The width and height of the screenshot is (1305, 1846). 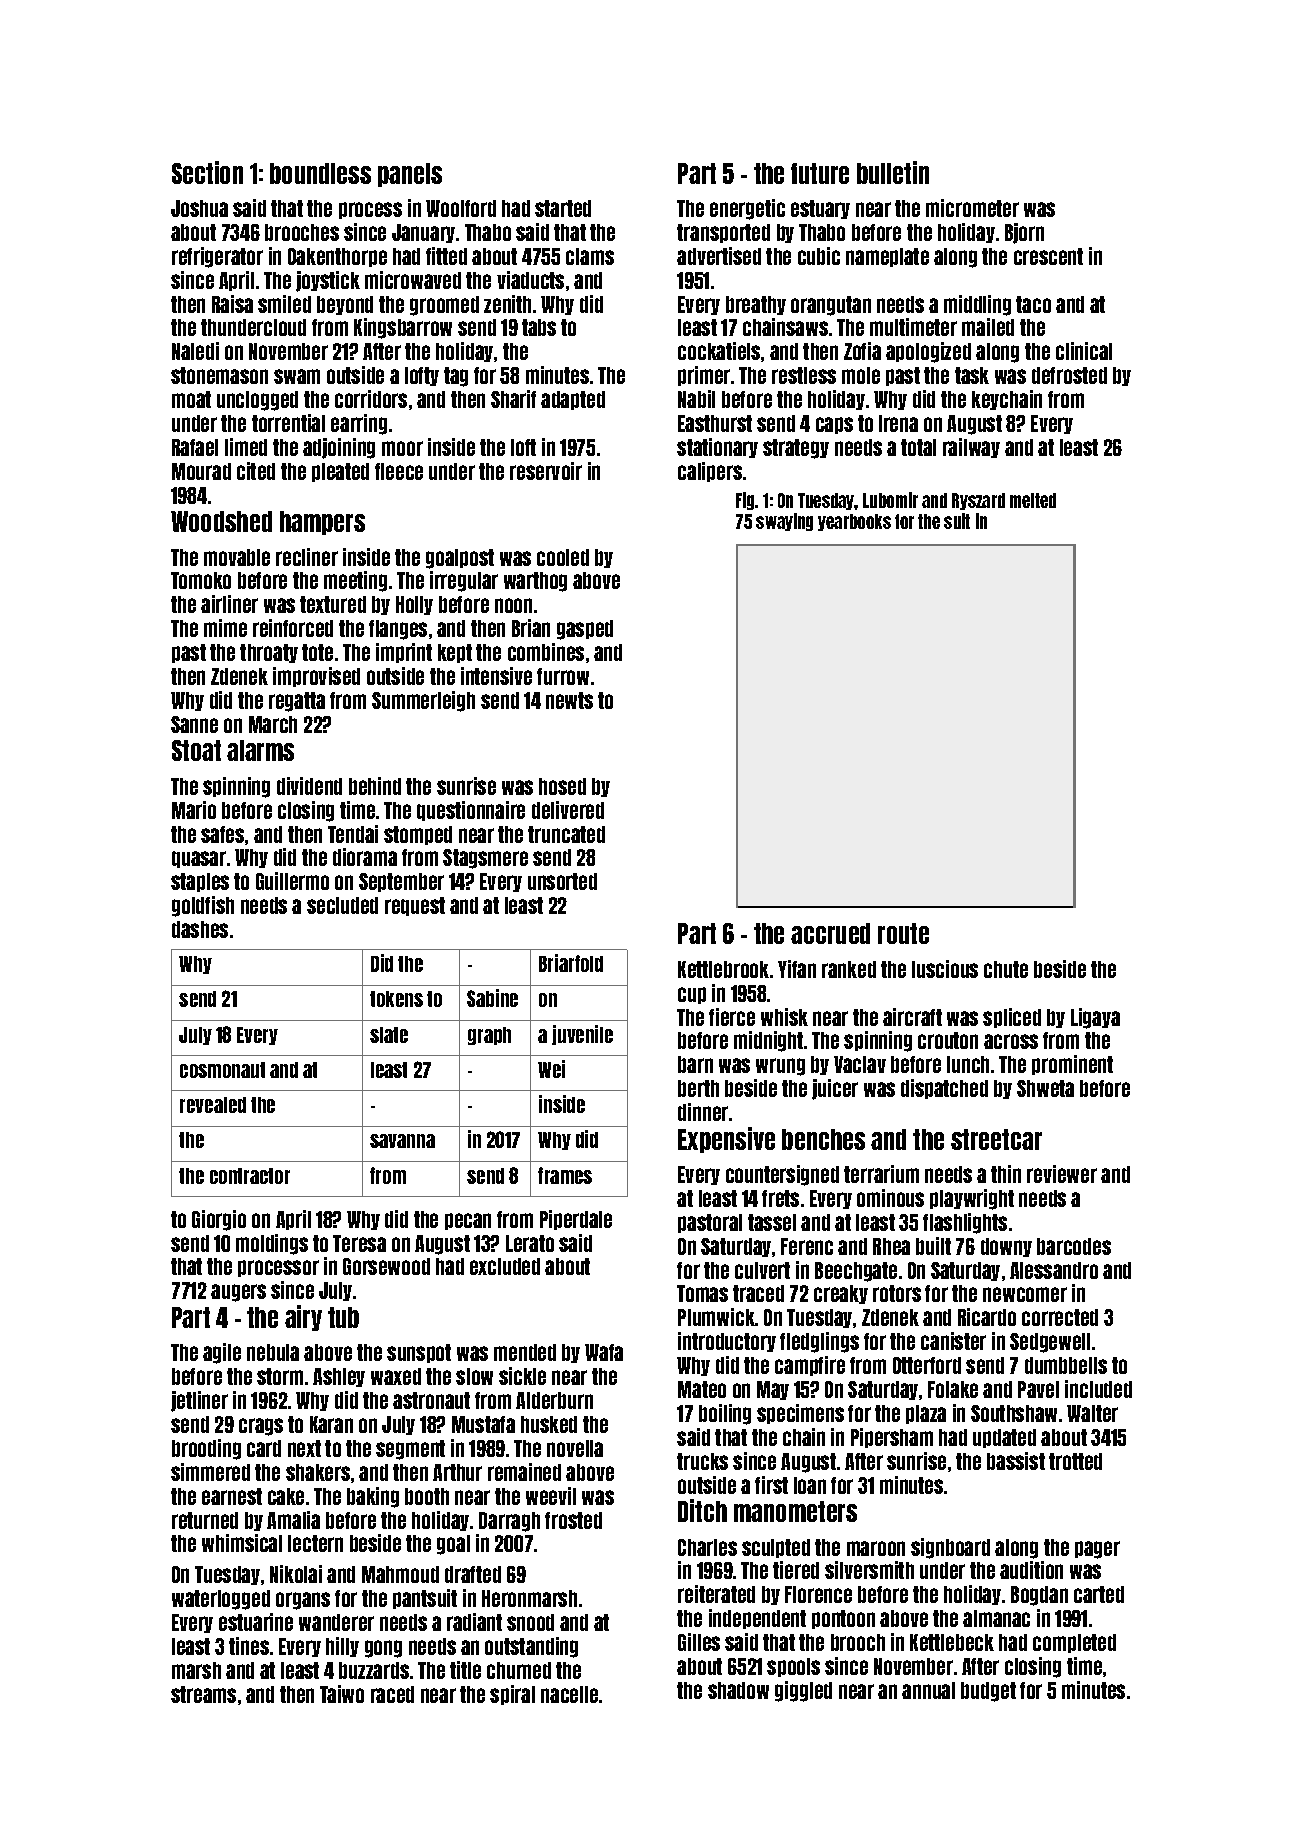 What do you see at coordinates (926, 1414) in the screenshot?
I see `plaza` at bounding box center [926, 1414].
